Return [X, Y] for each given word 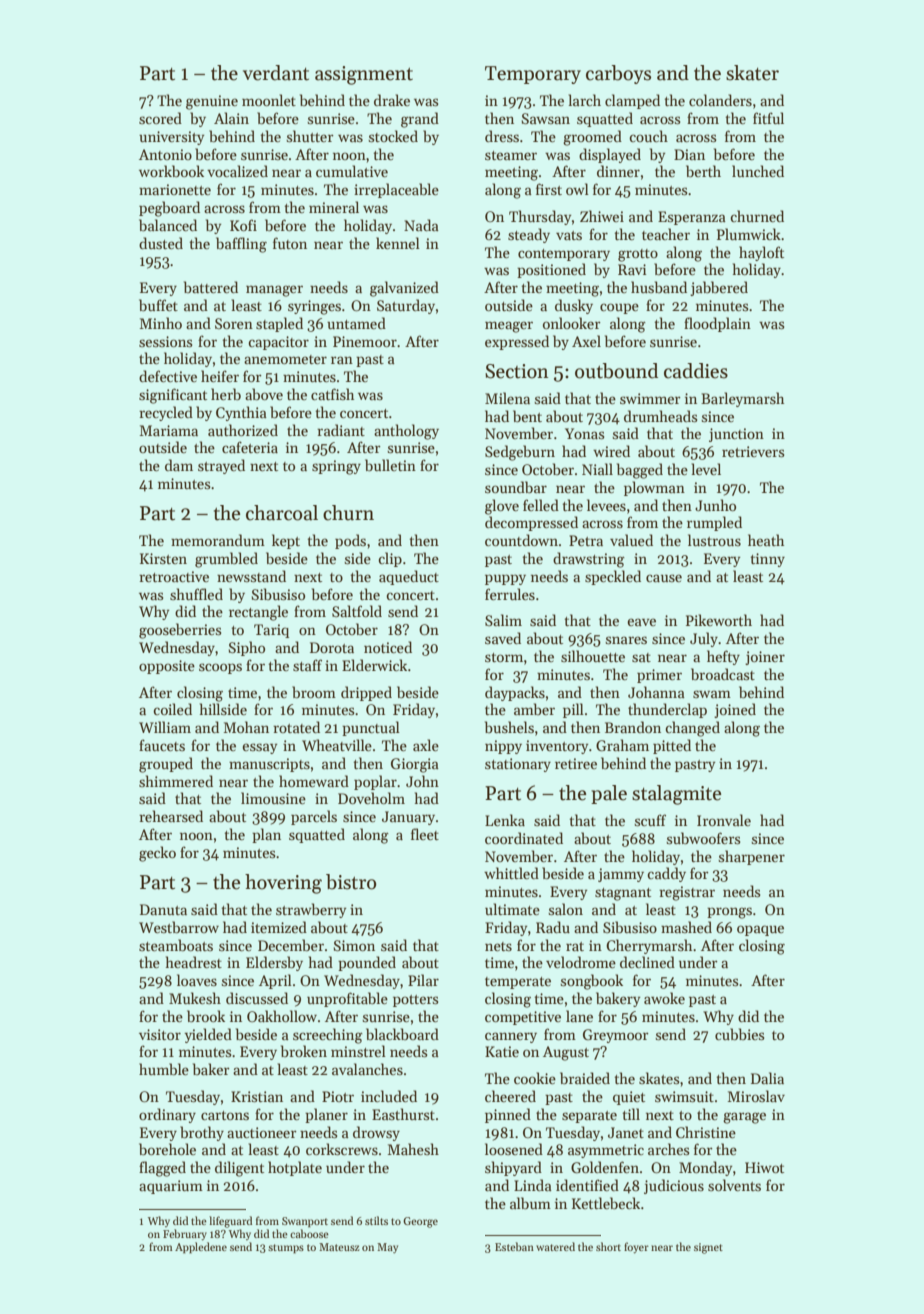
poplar [375, 782]
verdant [276, 73]
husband [659, 287]
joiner [765, 658]
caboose [309, 1233]
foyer [636, 1248]
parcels [314, 817]
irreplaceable [396, 190]
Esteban [514, 1246]
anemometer [285, 359]
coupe [619, 308]
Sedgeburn [520, 453]
